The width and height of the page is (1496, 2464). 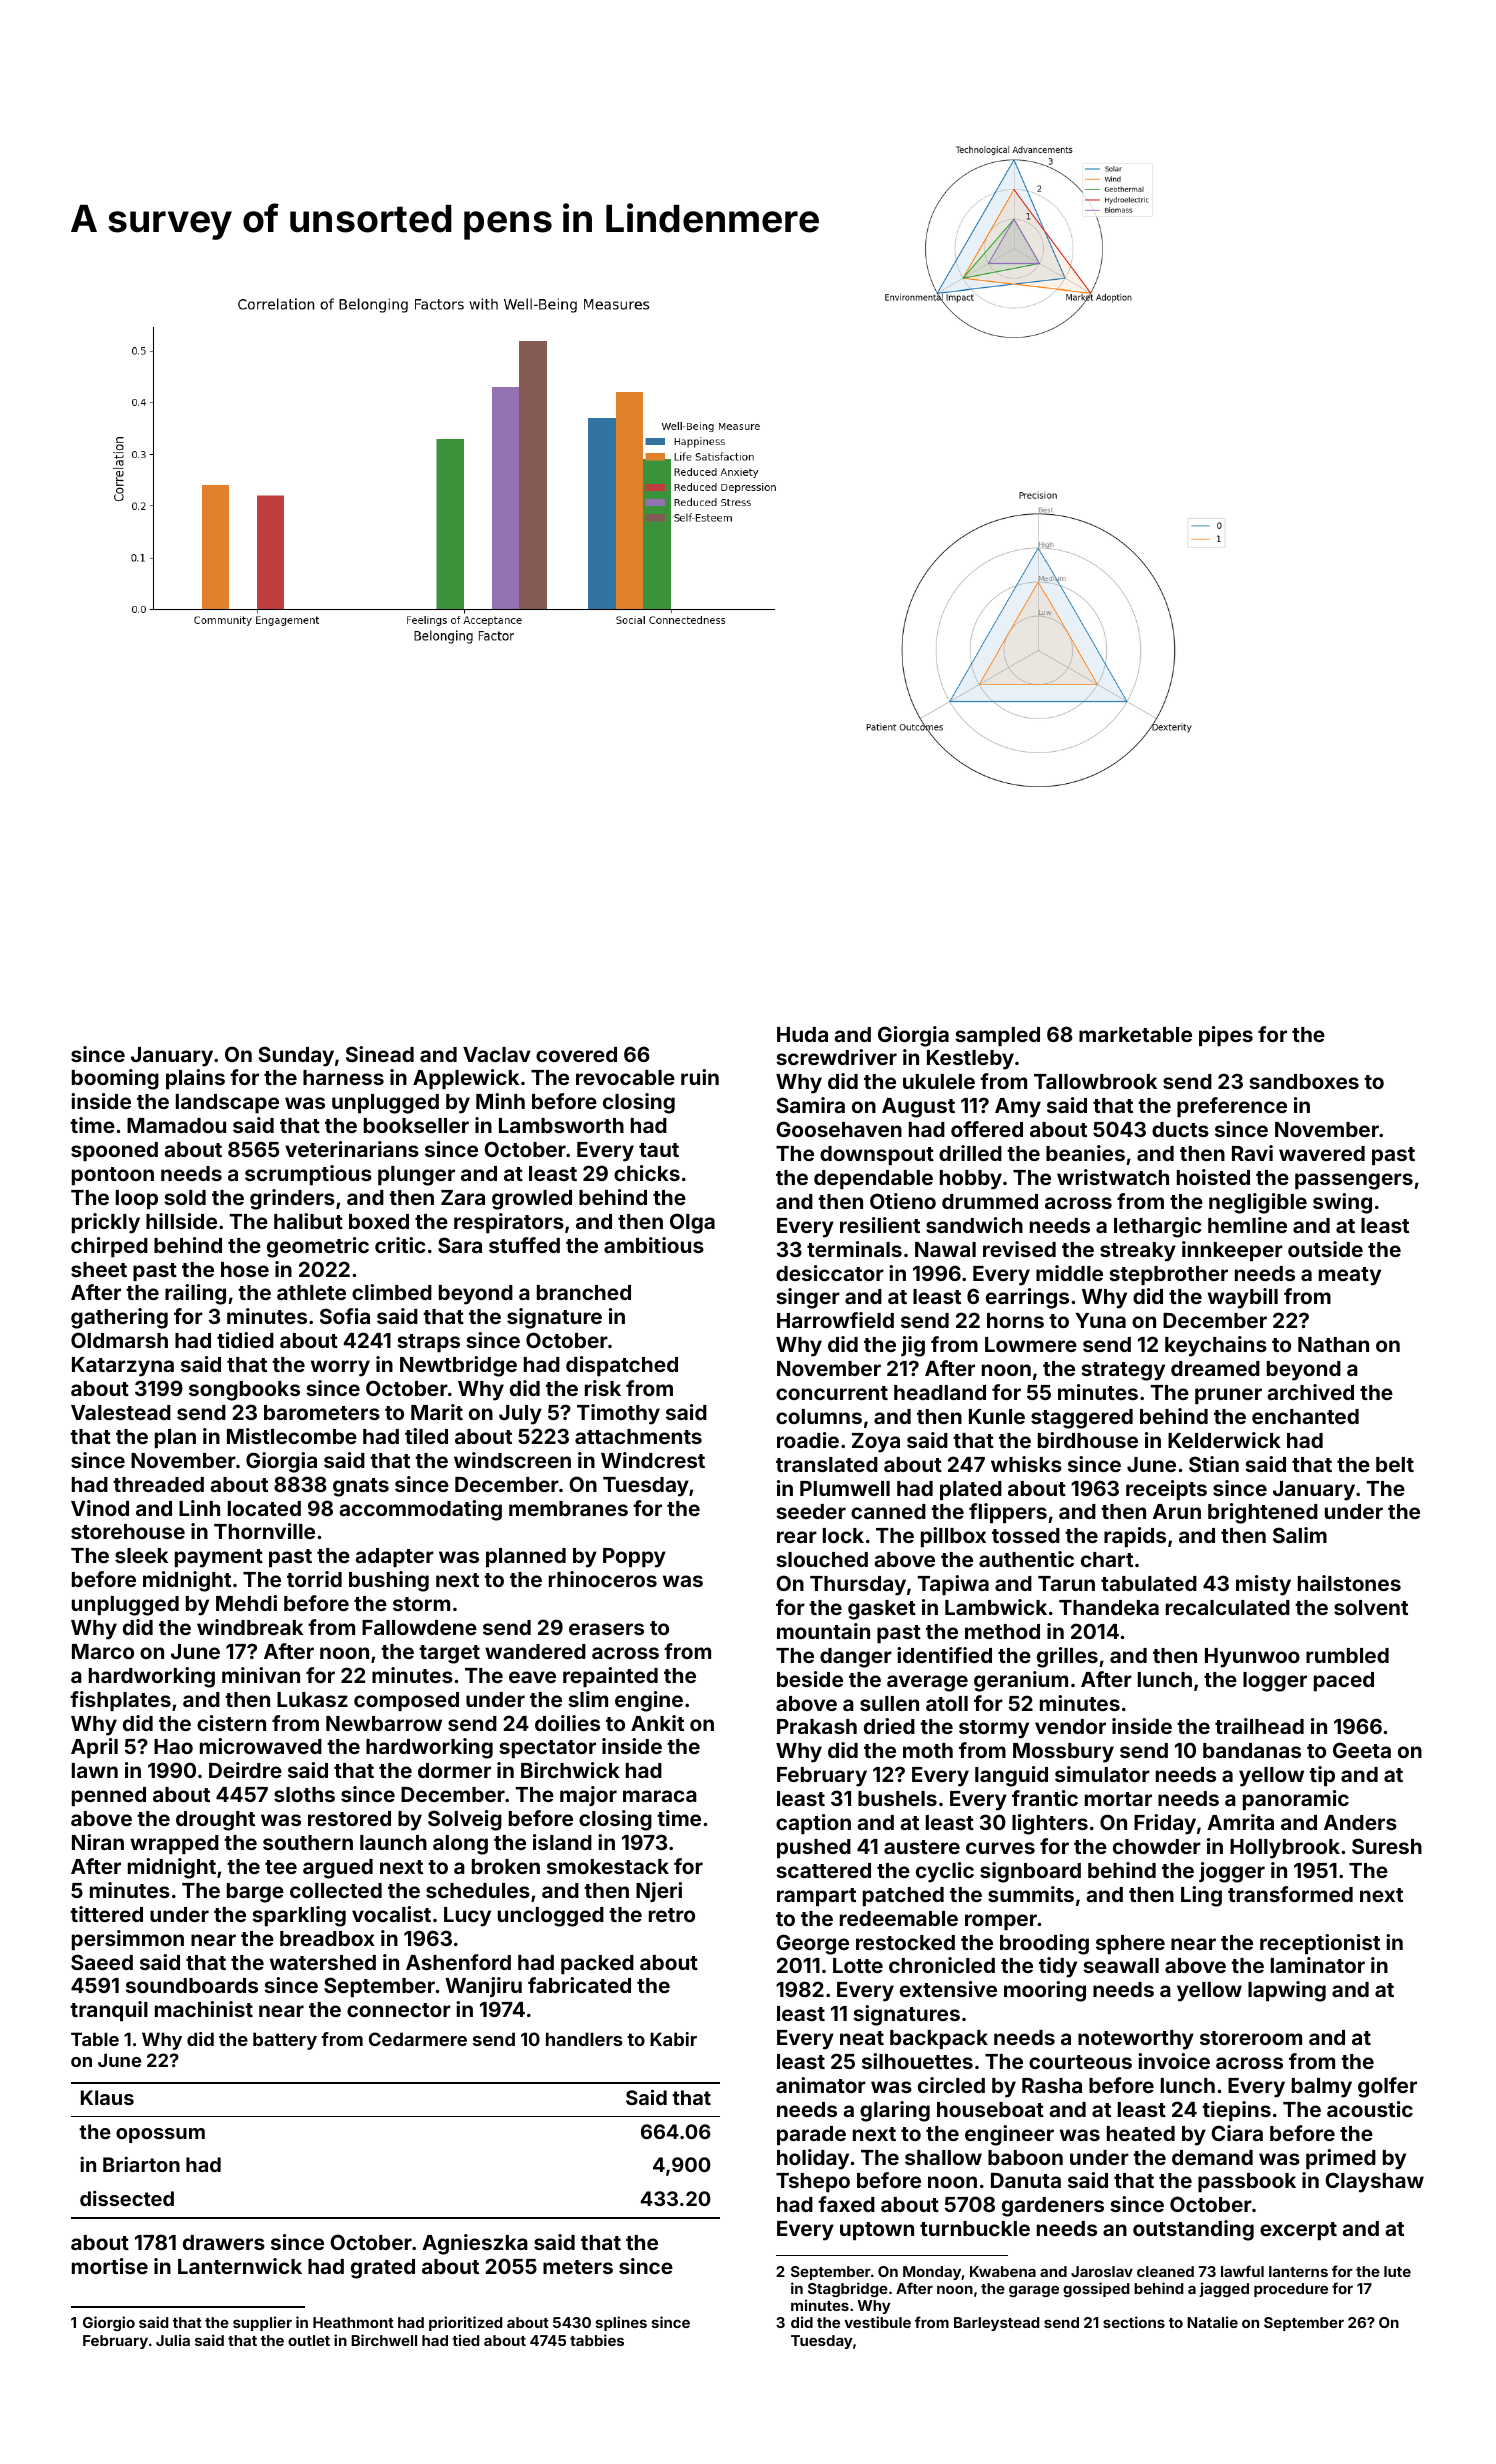 What do you see at coordinates (576, 1054) in the page?
I see `covered` at bounding box center [576, 1054].
